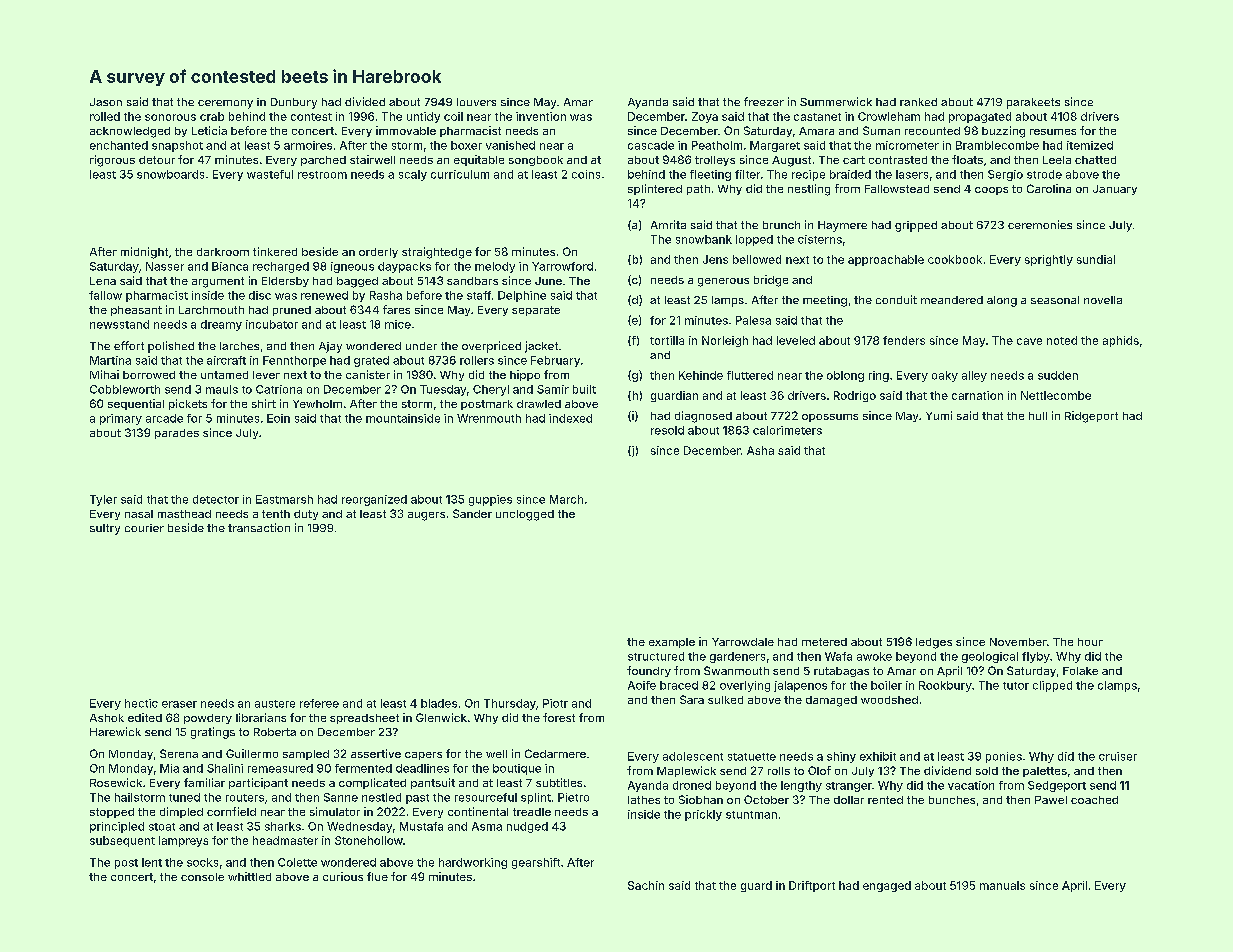 The image size is (1233, 952). What do you see at coordinates (672, 643) in the screenshot?
I see `example` at bounding box center [672, 643].
